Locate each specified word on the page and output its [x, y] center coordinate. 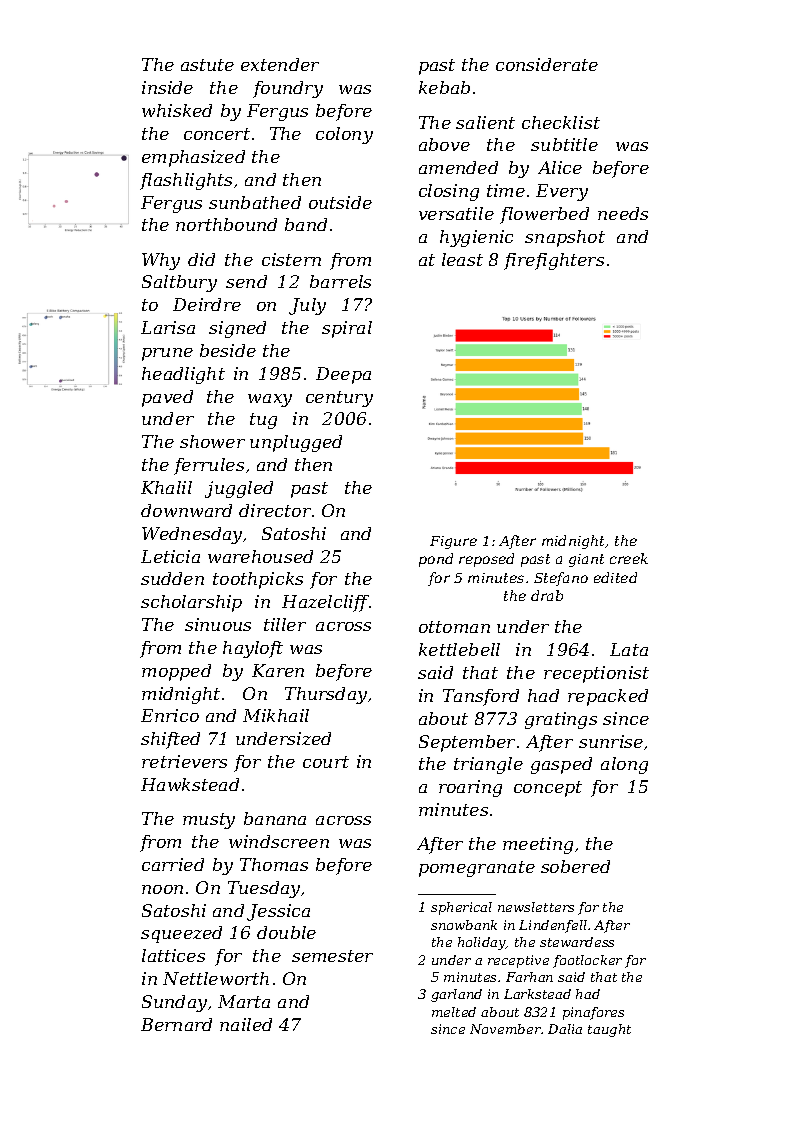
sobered [575, 866]
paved [167, 398]
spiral [347, 329]
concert [217, 134]
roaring [470, 788]
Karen [278, 670]
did [201, 259]
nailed [246, 1024]
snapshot [565, 238]
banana [275, 818]
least [462, 259]
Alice [560, 167]
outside [340, 202]
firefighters [554, 261]
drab [547, 595]
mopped [176, 672]
